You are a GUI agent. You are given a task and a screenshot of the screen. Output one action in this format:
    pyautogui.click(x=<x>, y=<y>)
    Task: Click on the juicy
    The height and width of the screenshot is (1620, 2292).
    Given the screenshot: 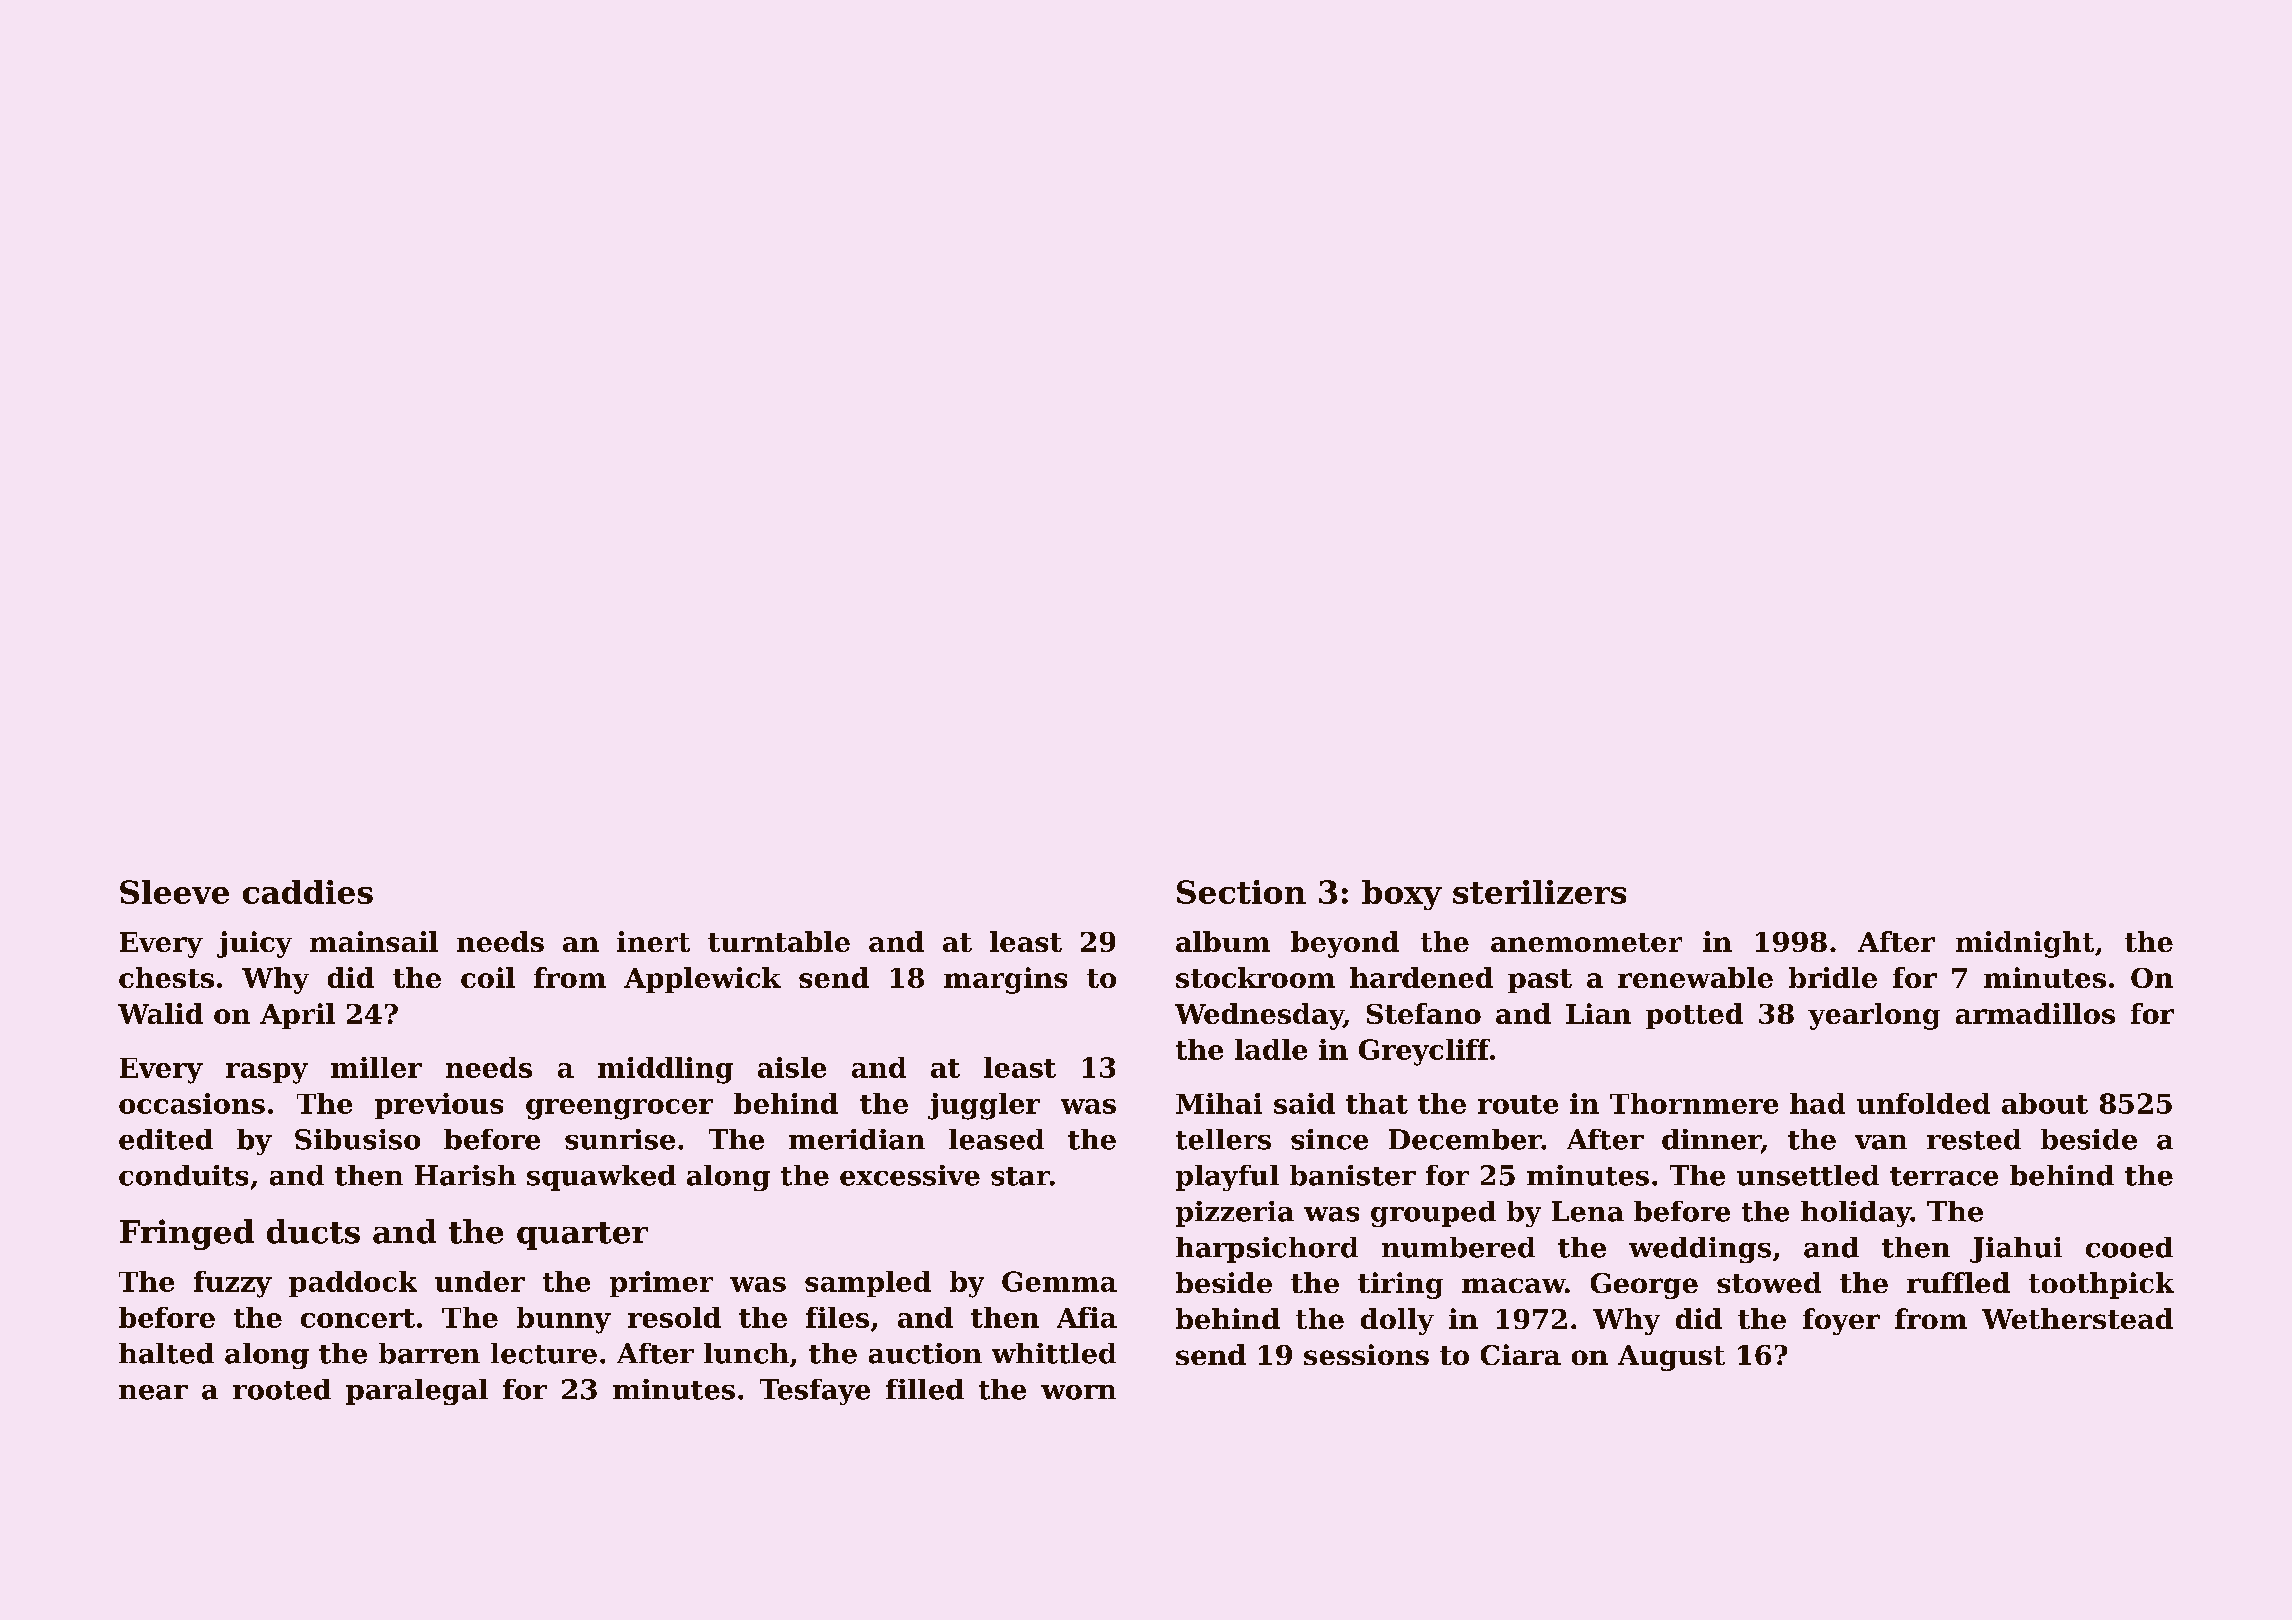 What is the action you would take?
    pyautogui.click(x=254, y=944)
